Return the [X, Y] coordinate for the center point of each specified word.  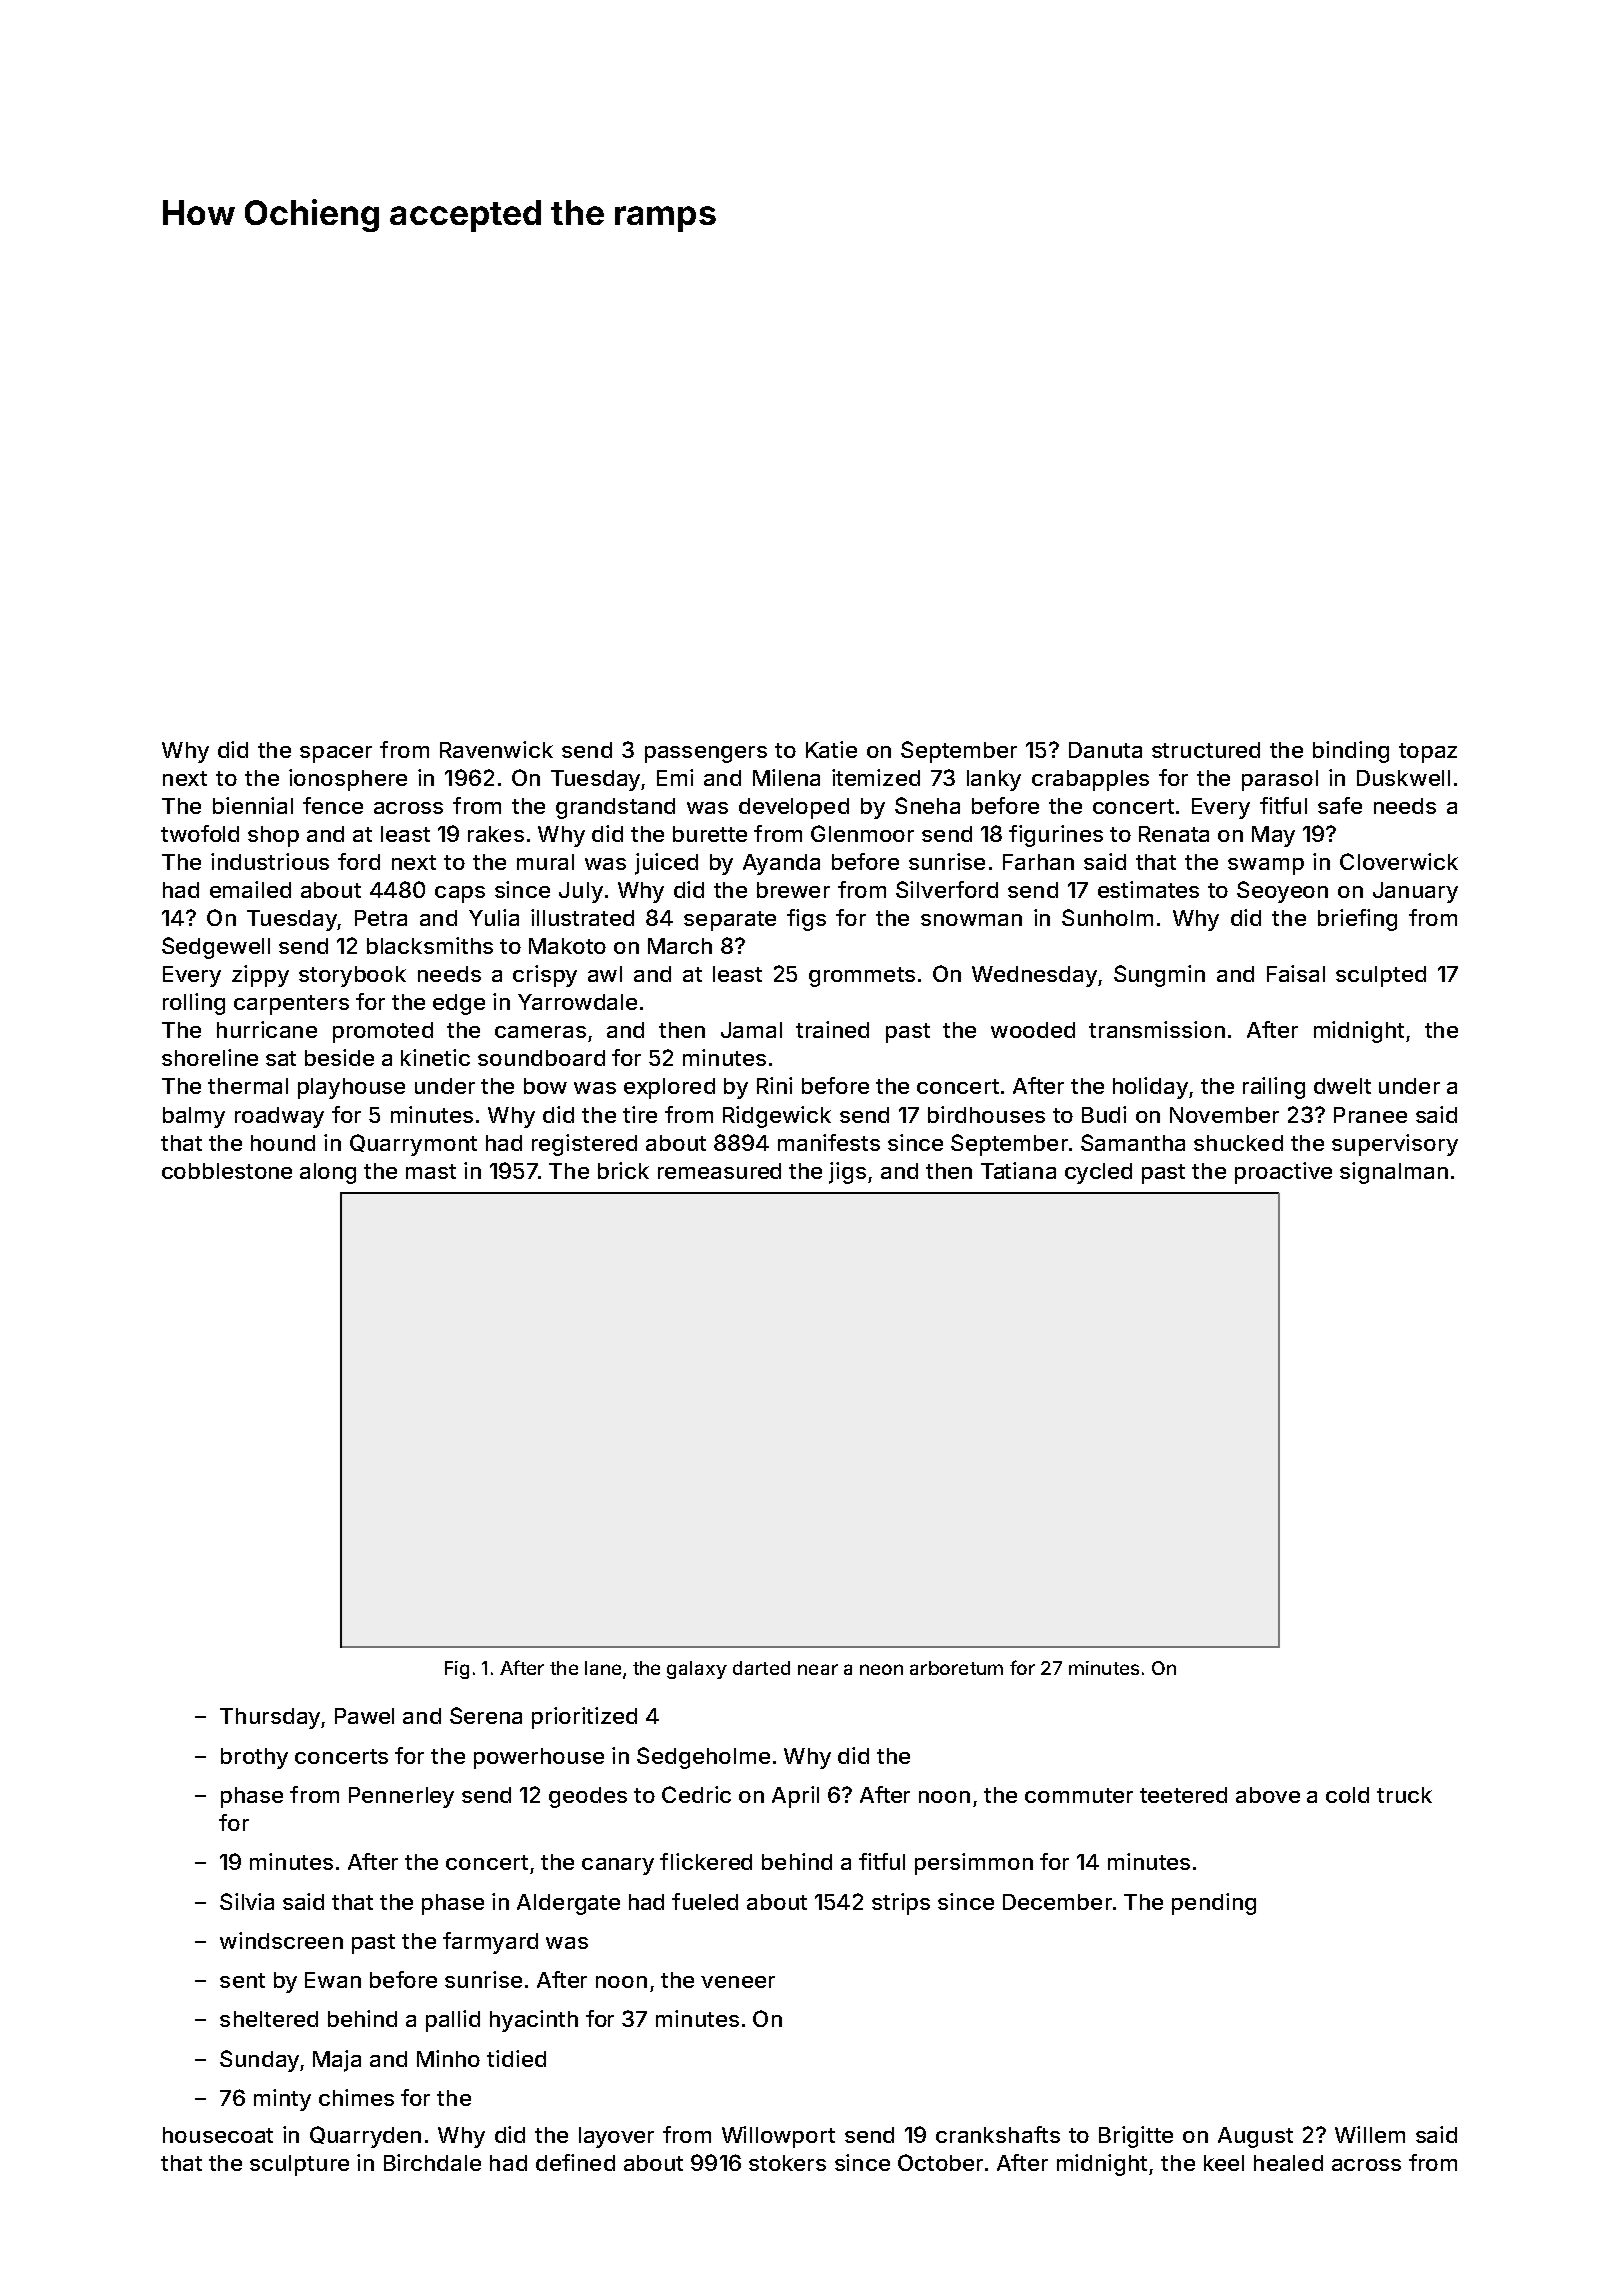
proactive [1283, 1173]
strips [901, 1904]
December [1057, 1902]
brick [623, 1170]
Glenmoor [862, 833]
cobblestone [227, 1171]
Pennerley [401, 1797]
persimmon [974, 1864]
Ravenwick [496, 749]
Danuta [1105, 750]
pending [1214, 1904]
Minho [448, 2058]
